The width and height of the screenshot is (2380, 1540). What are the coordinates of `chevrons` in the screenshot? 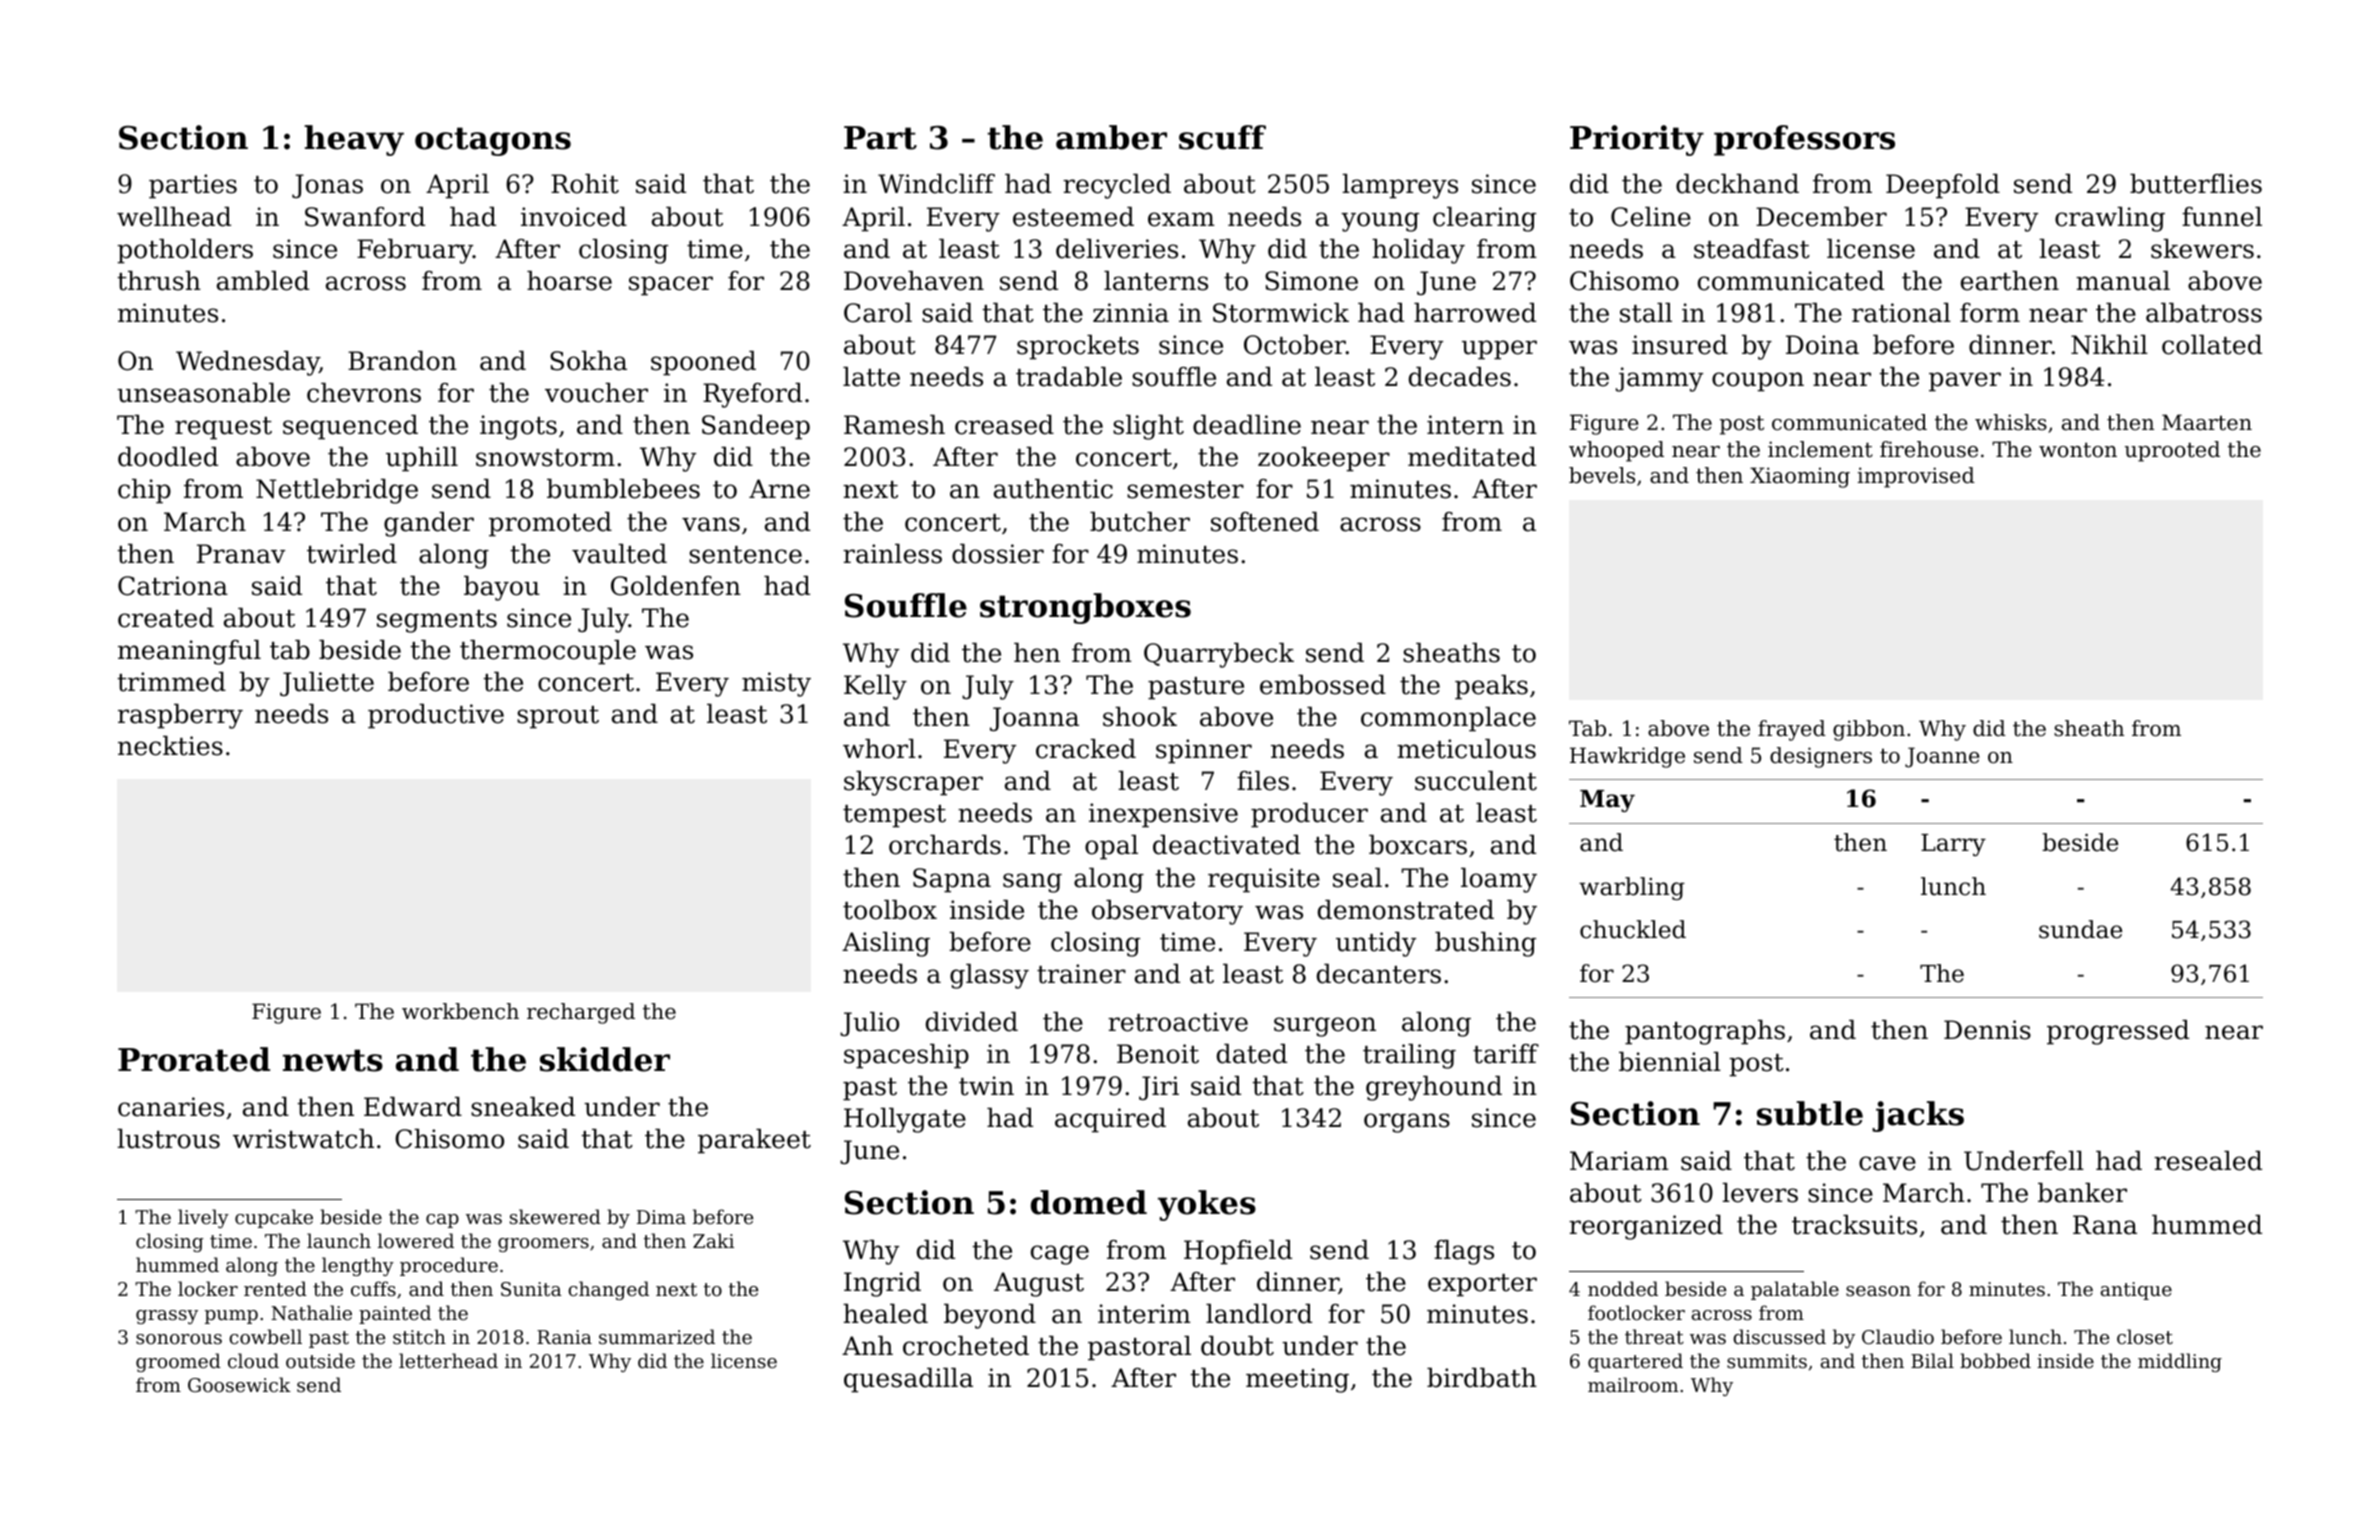 It's located at (364, 393).
